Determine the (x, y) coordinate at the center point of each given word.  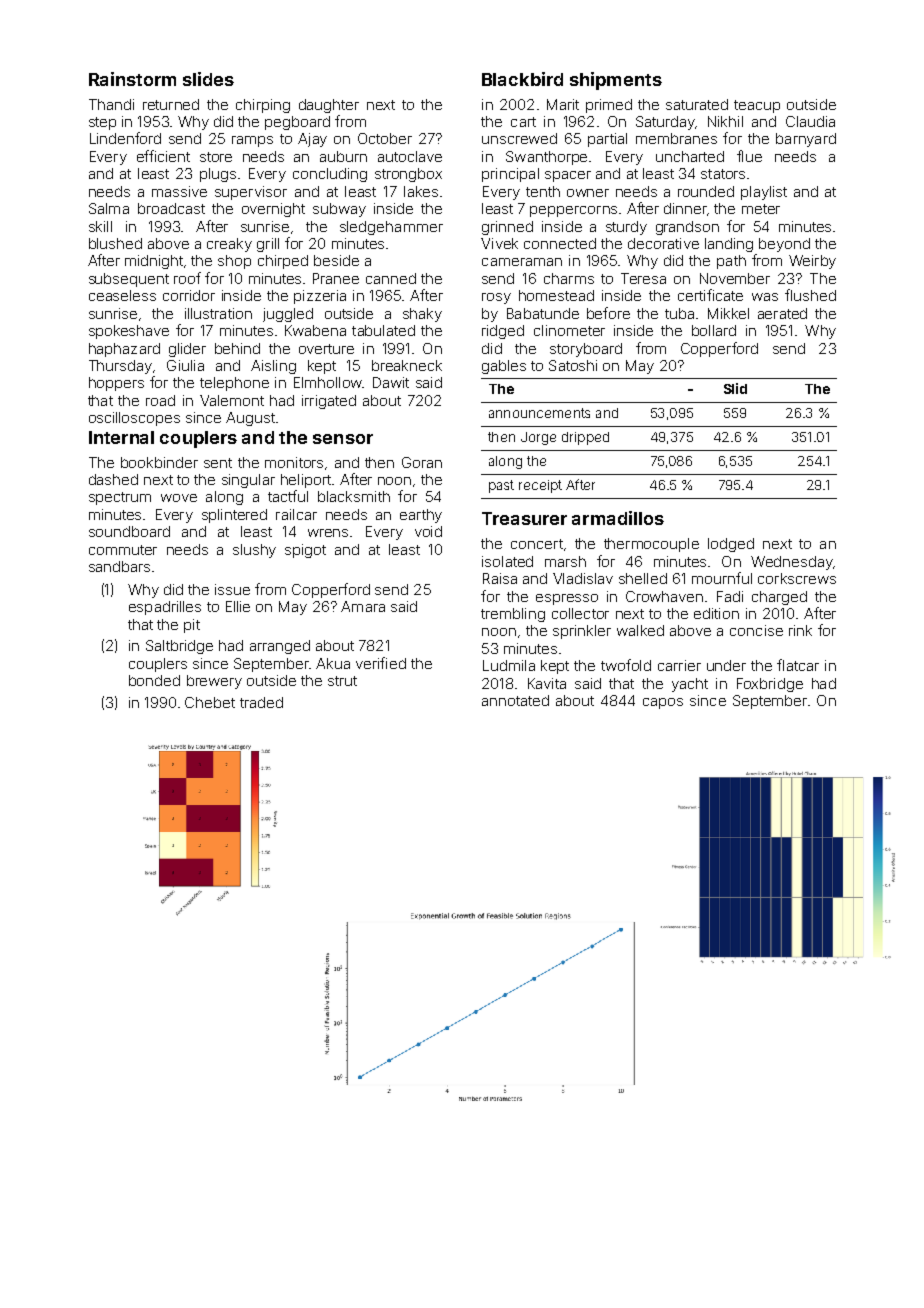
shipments (616, 81)
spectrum (120, 498)
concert (537, 544)
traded (261, 702)
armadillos (618, 518)
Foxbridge (770, 685)
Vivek (499, 243)
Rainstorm (132, 79)
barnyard (806, 140)
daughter (329, 106)
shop (234, 262)
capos (663, 703)
